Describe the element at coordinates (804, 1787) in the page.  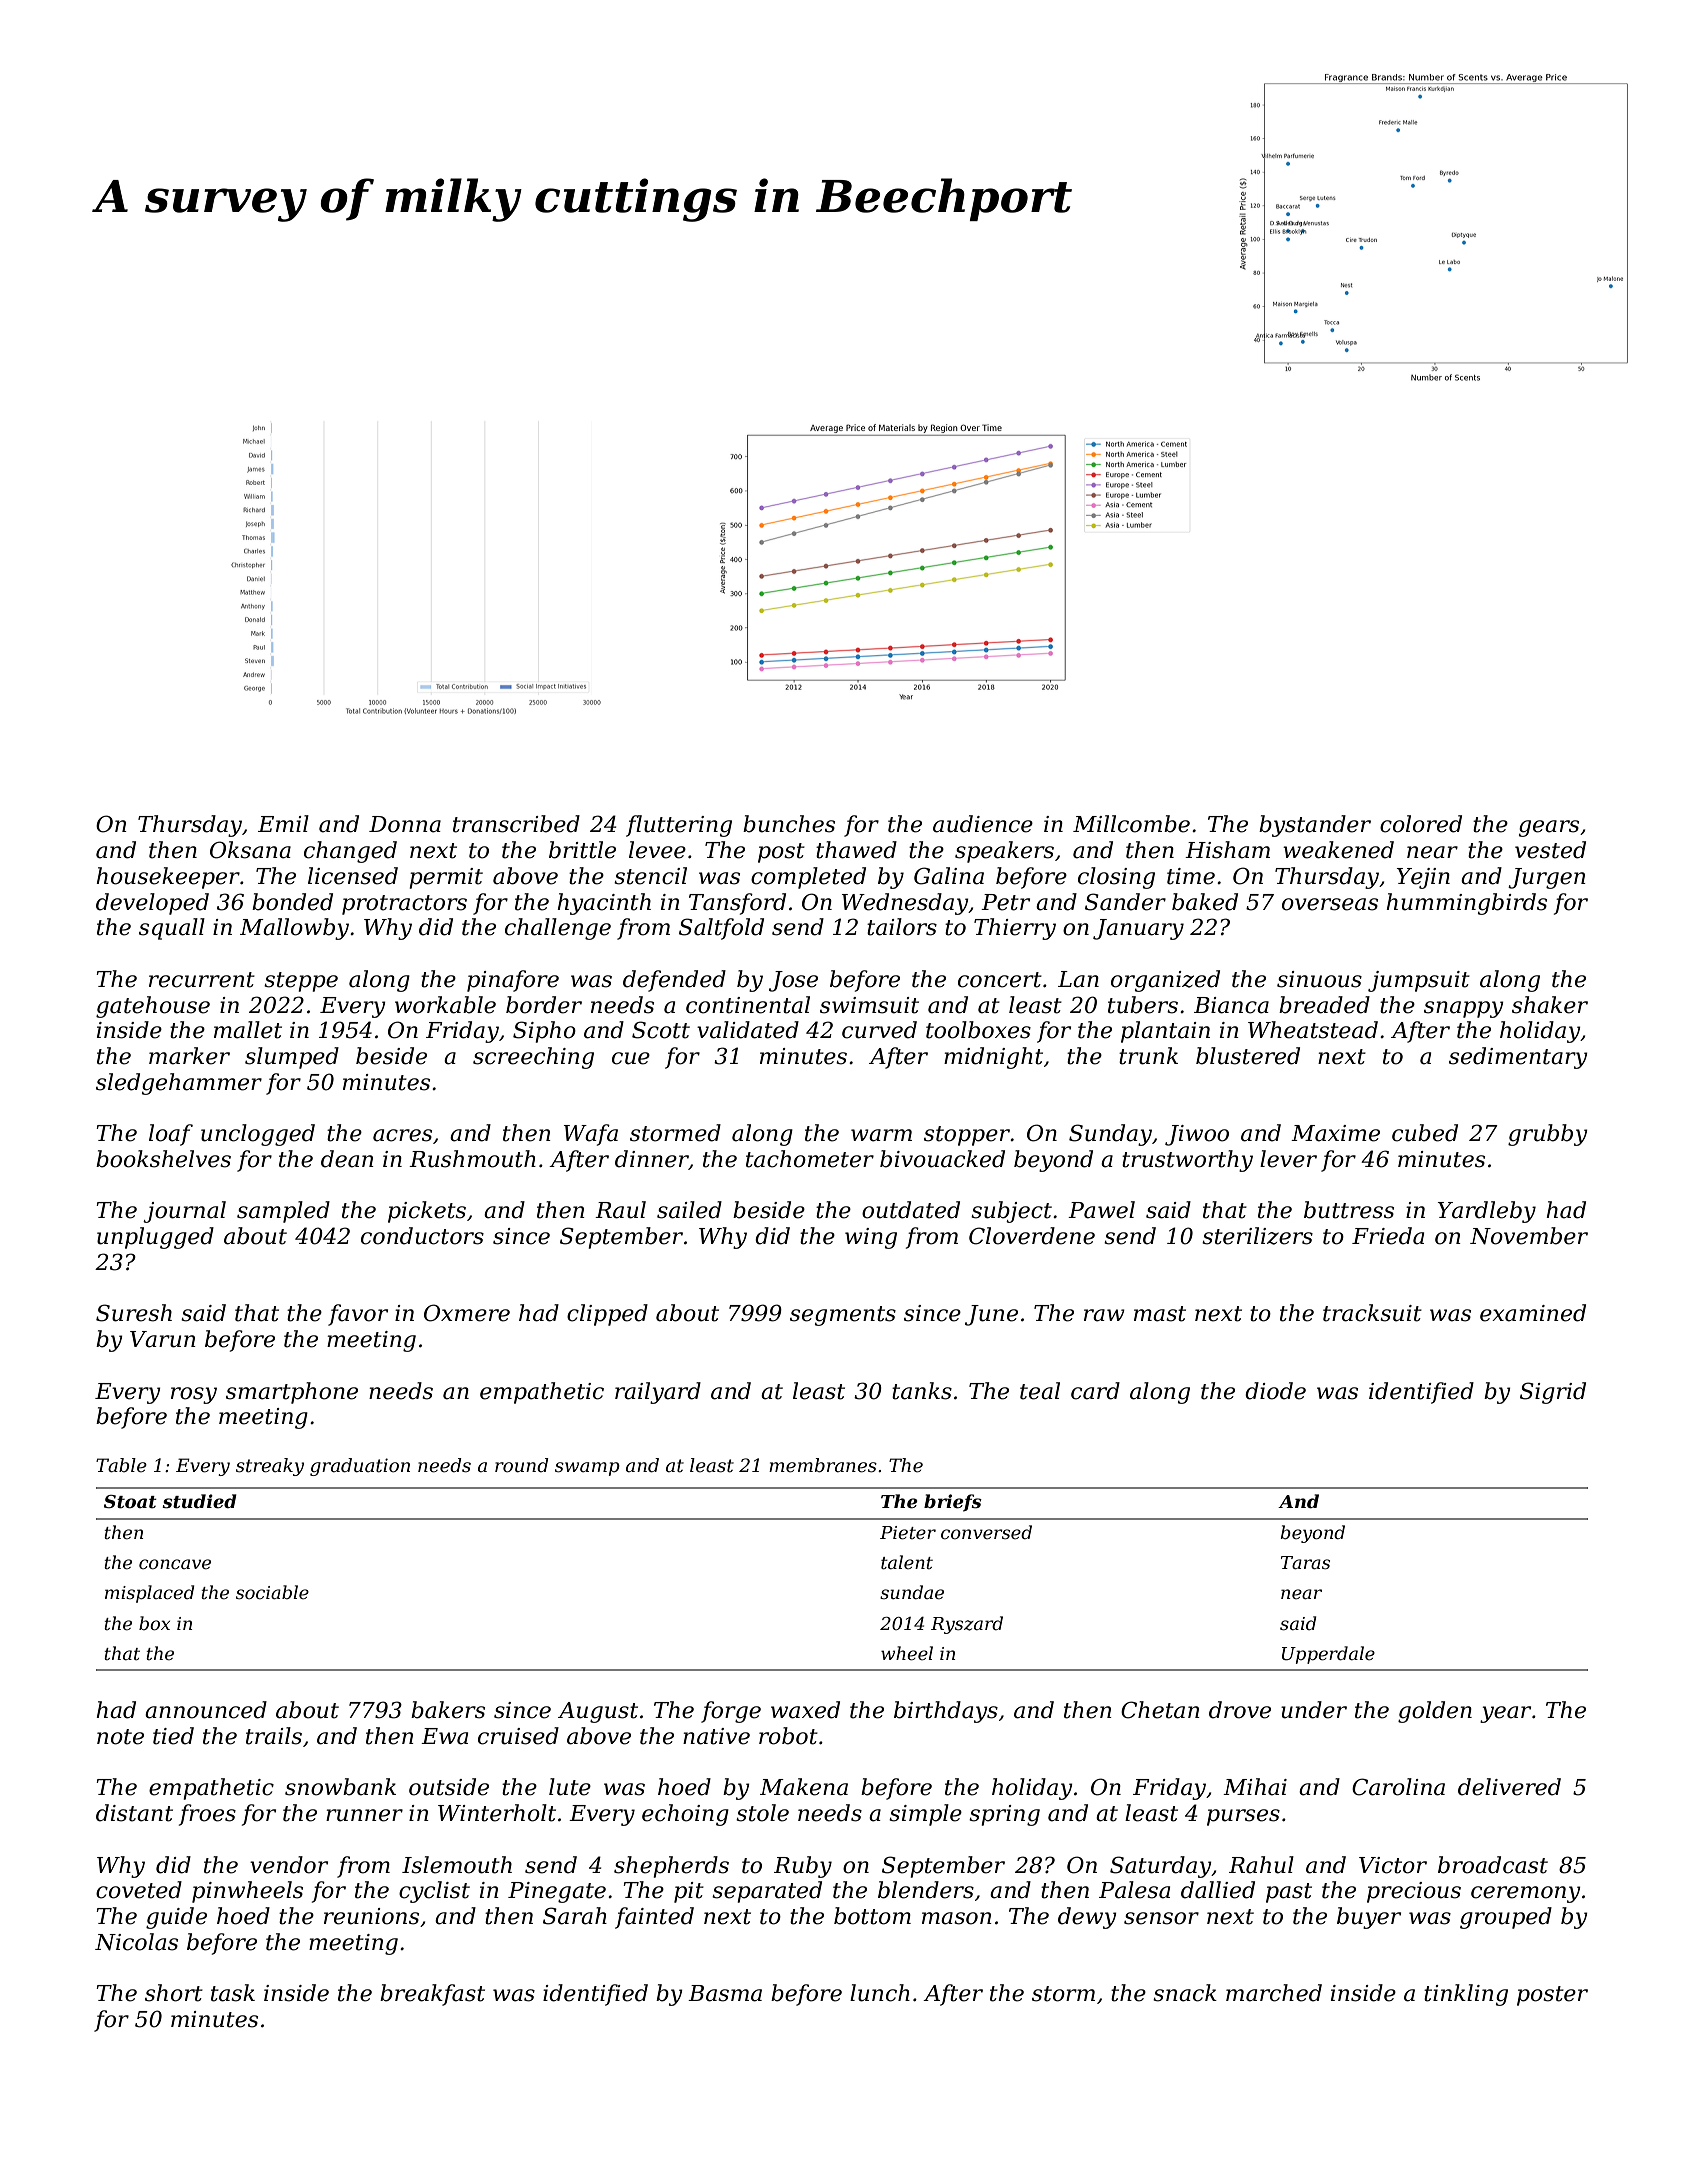
I see `Makena` at that location.
